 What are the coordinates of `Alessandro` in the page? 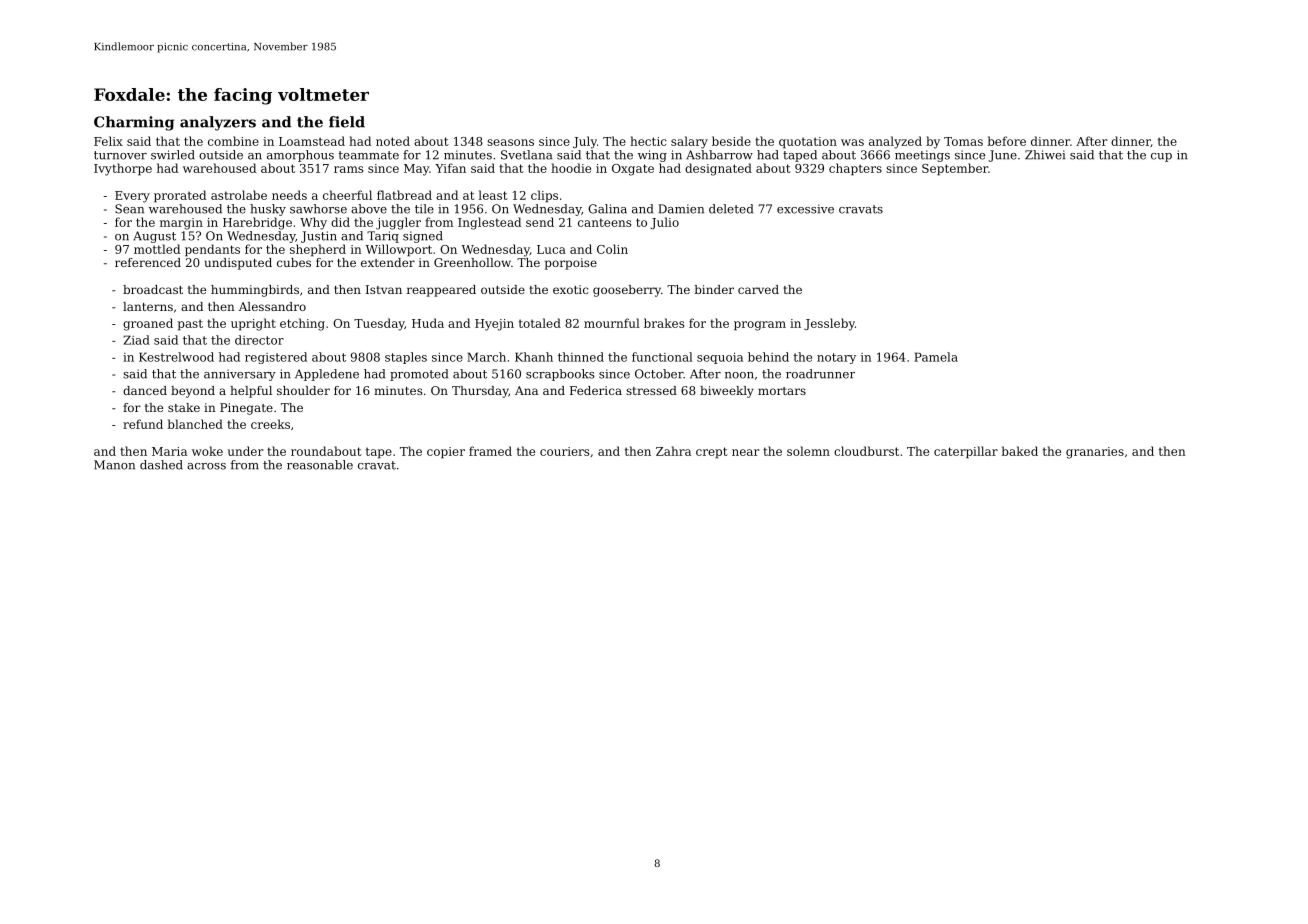 It's located at (272, 306).
